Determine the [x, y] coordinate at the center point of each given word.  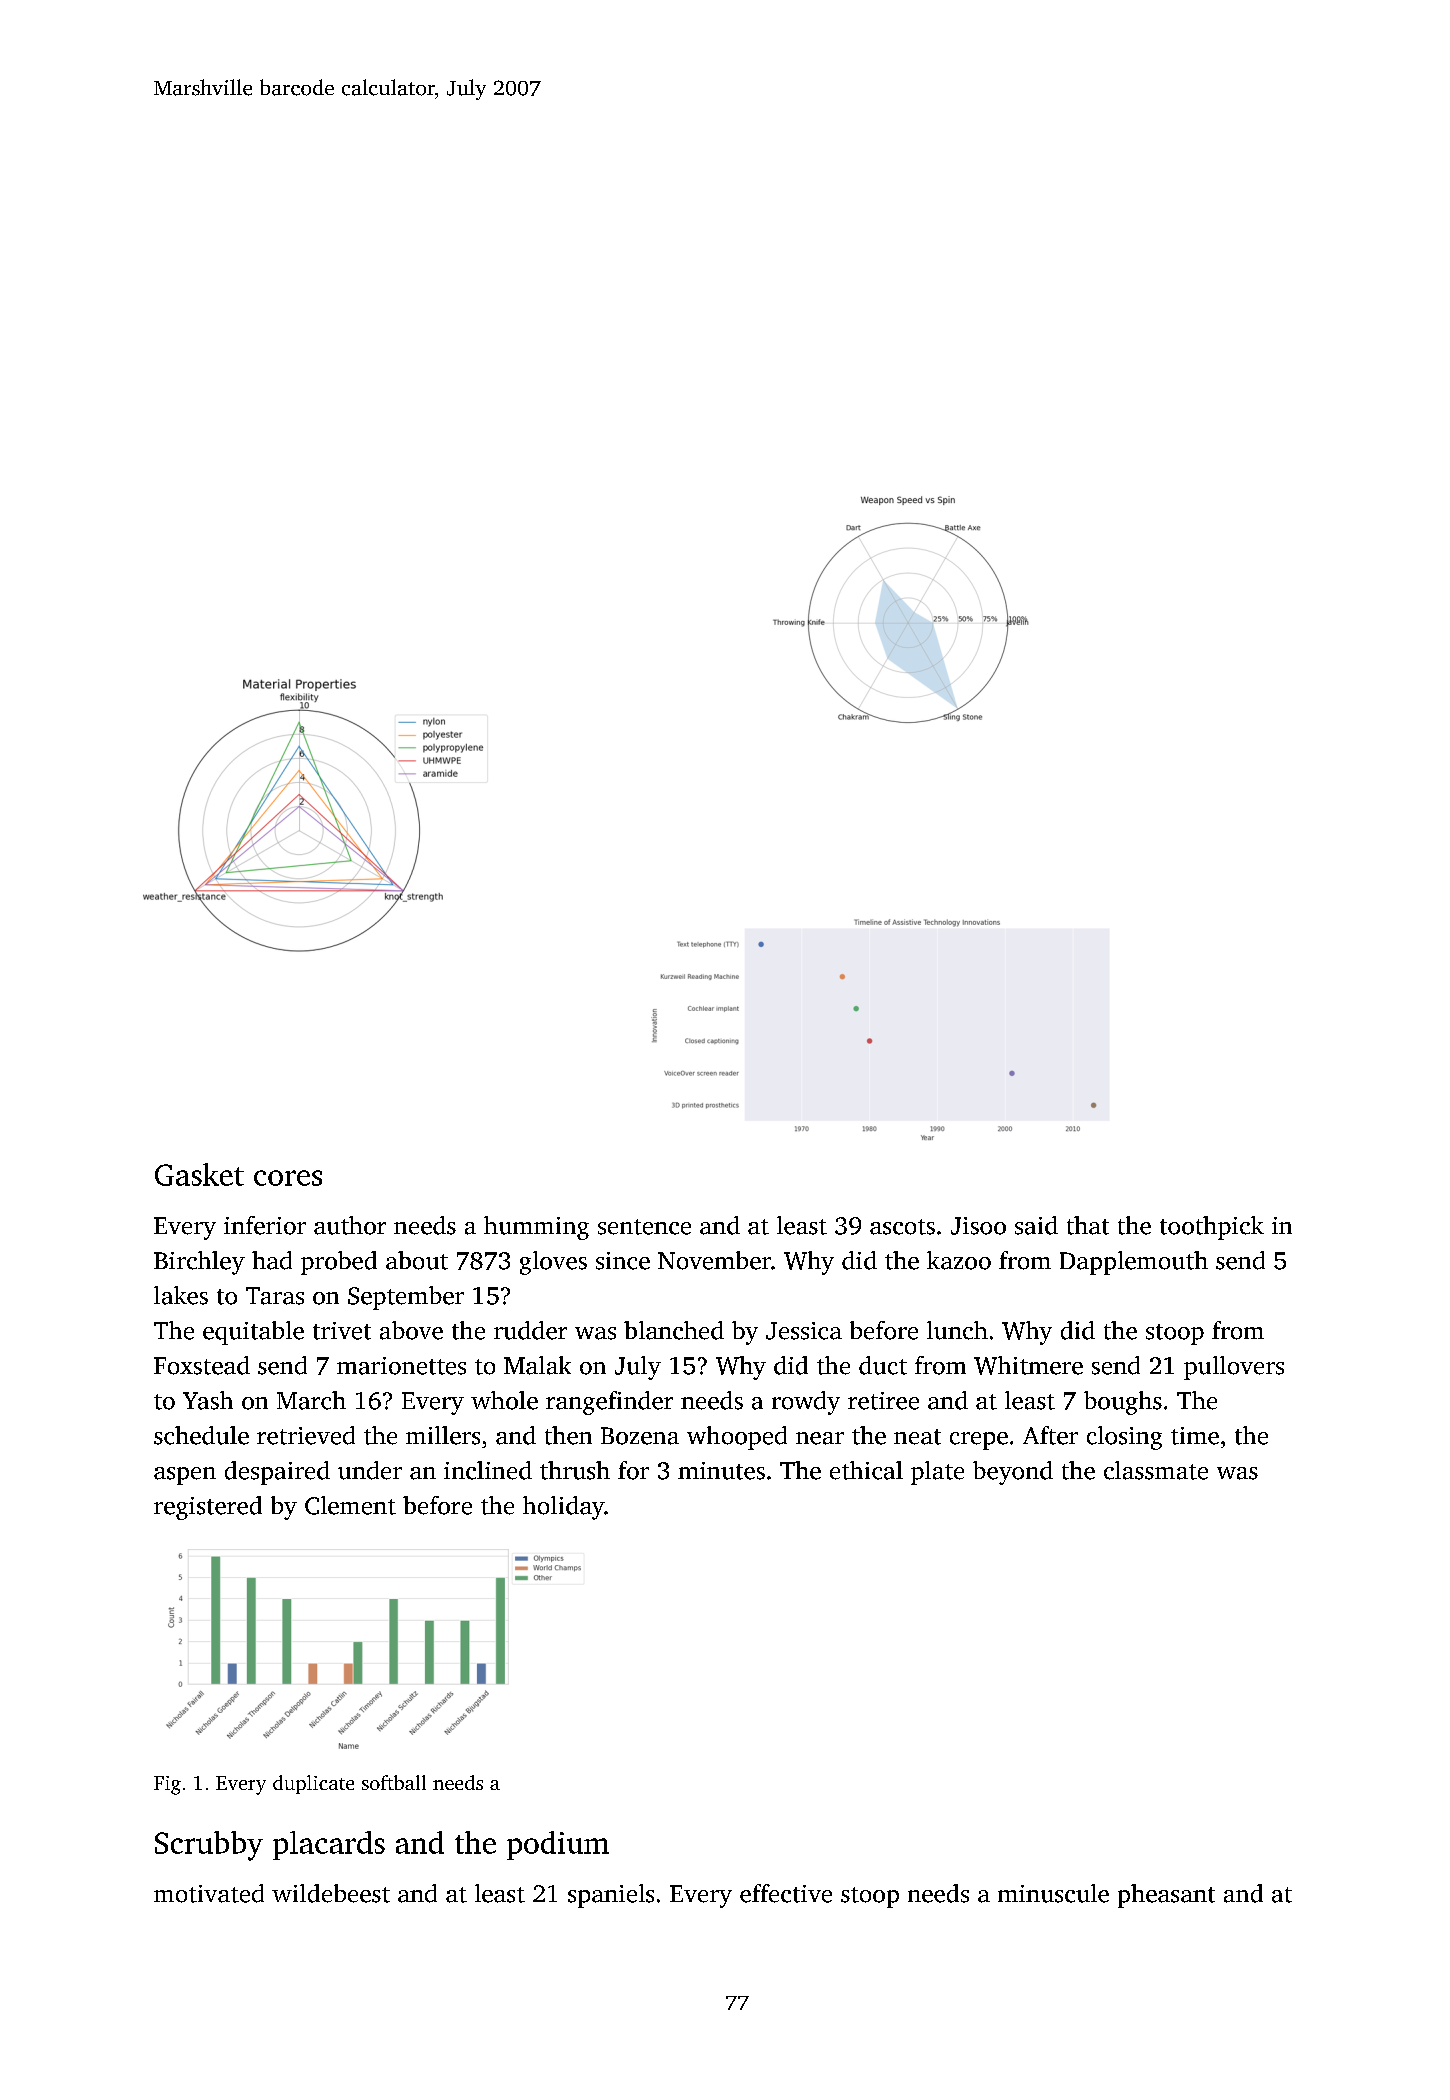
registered [208, 1508]
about [417, 1260]
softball [394, 1782]
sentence [644, 1227]
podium [558, 1845]
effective [786, 1893]
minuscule [1053, 1893]
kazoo [959, 1260]
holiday [563, 1508]
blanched [674, 1330]
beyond [1013, 1473]
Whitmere [1028, 1365]
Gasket [199, 1174]
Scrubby [209, 1846]
